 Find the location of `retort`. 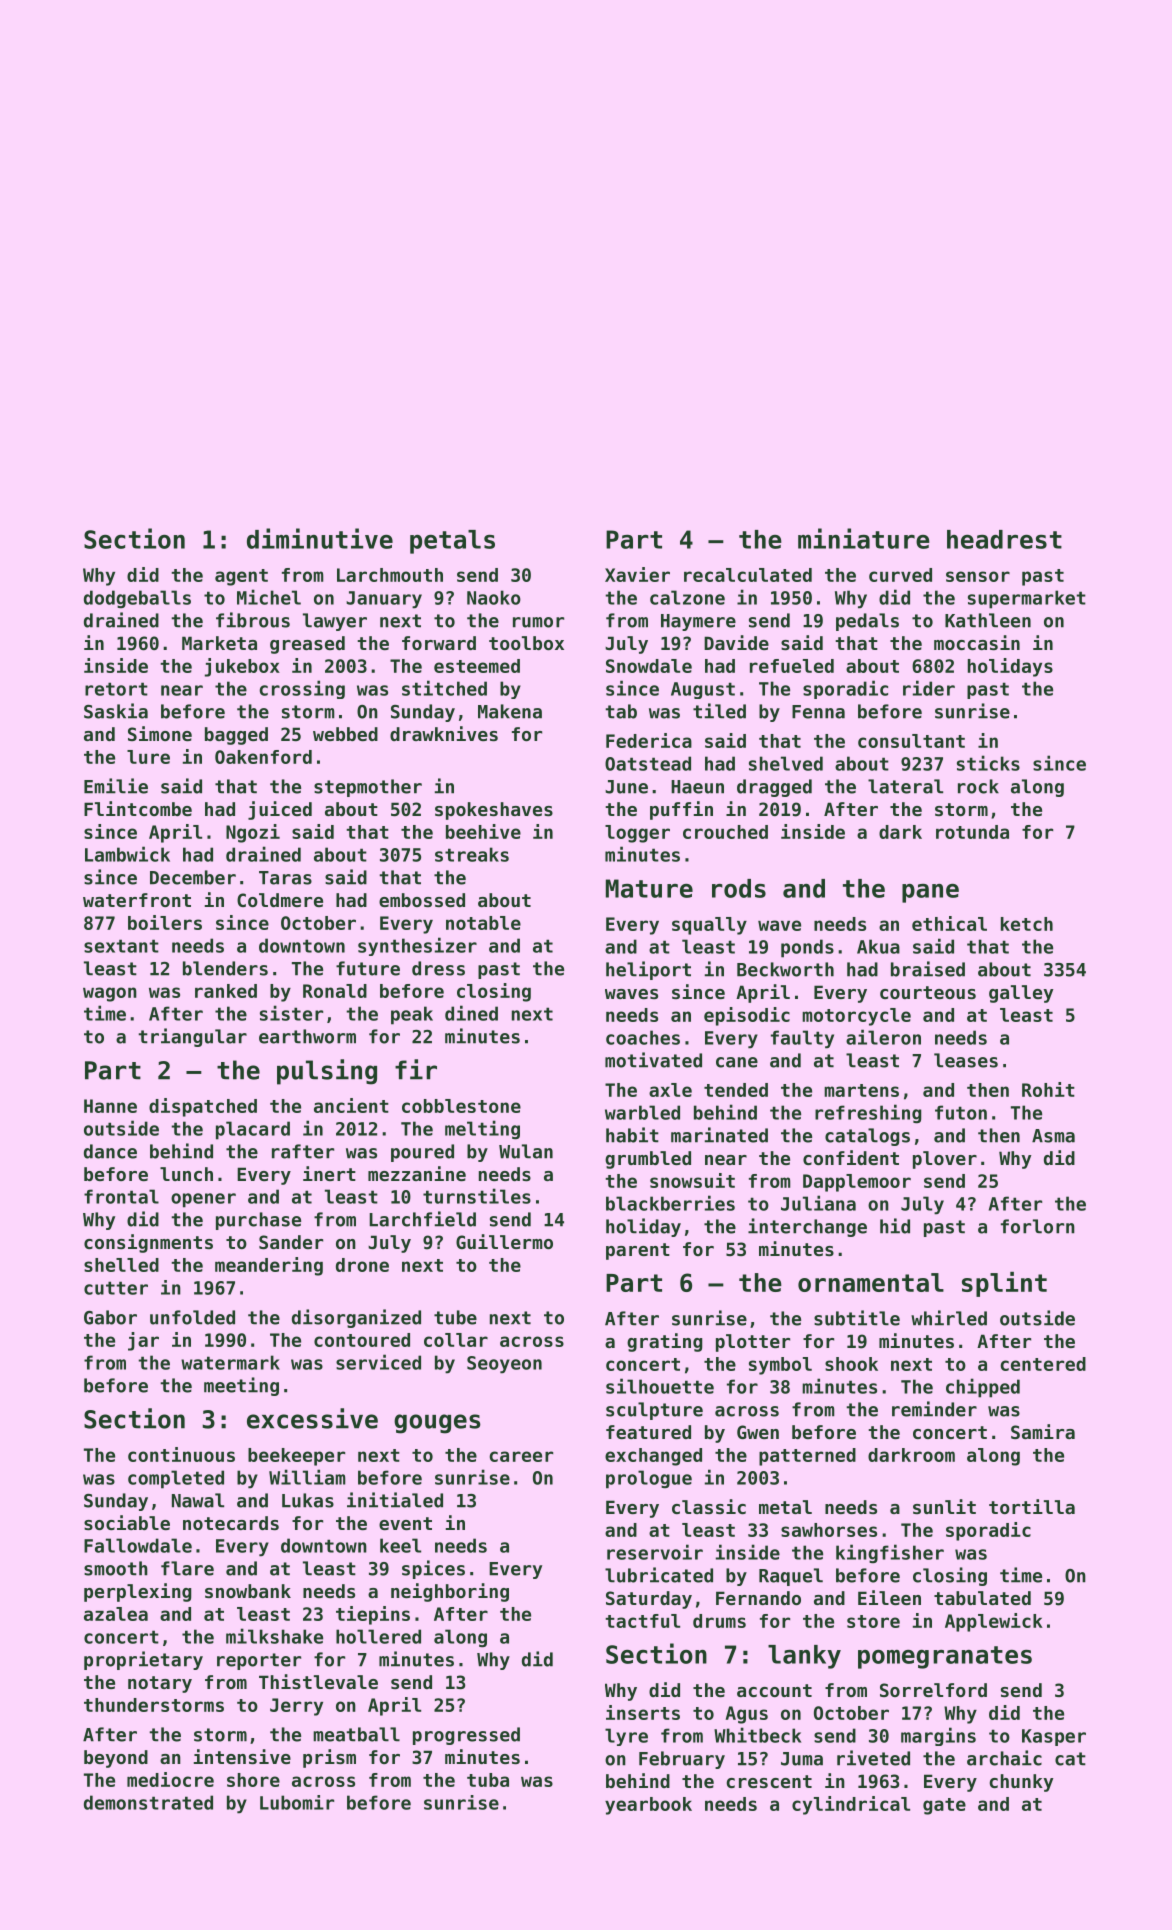

retort is located at coordinates (116, 689).
